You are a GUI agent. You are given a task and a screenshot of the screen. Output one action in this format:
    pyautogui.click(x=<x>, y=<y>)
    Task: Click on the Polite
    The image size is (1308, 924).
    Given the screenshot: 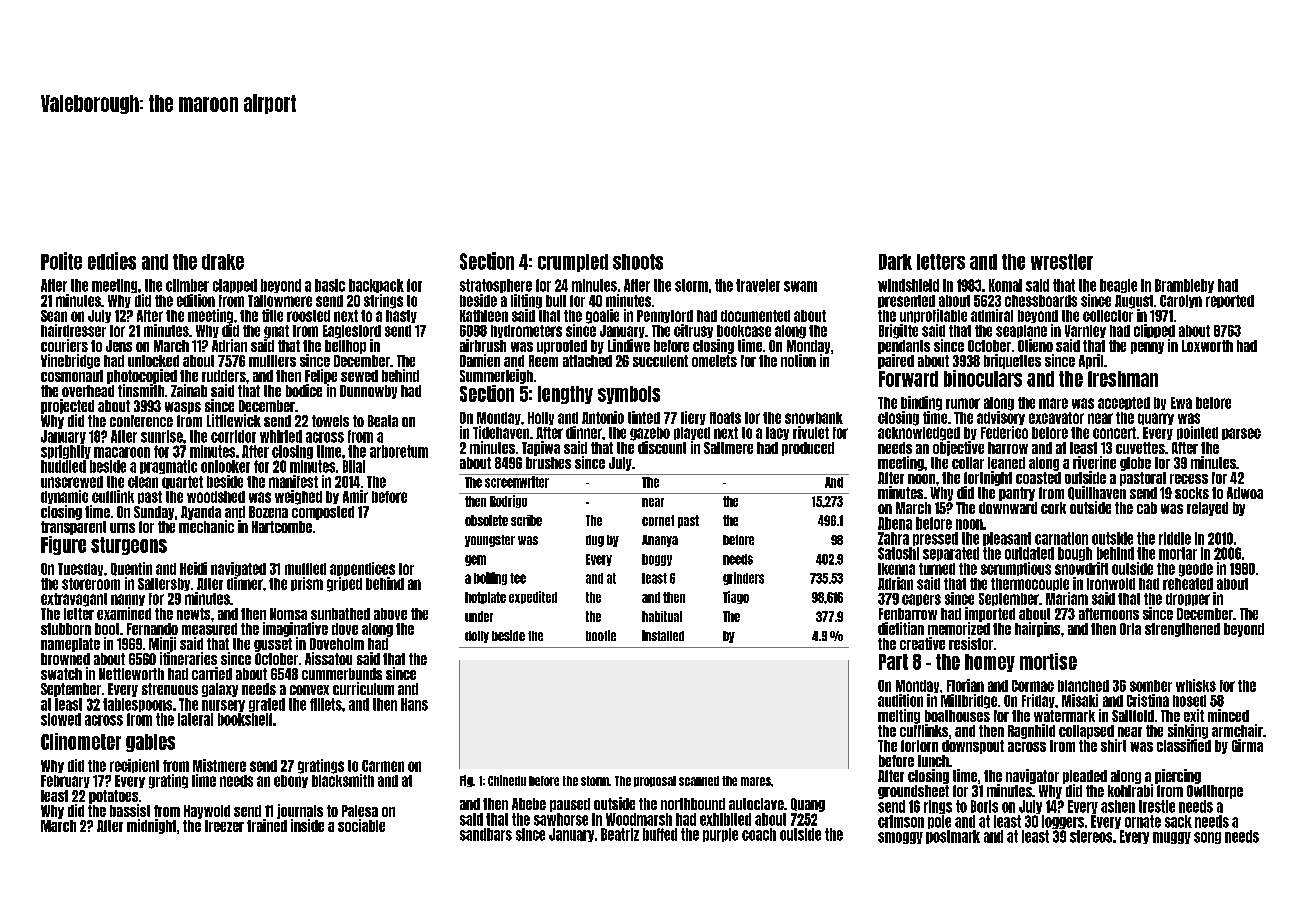 What is the action you would take?
    pyautogui.click(x=61, y=261)
